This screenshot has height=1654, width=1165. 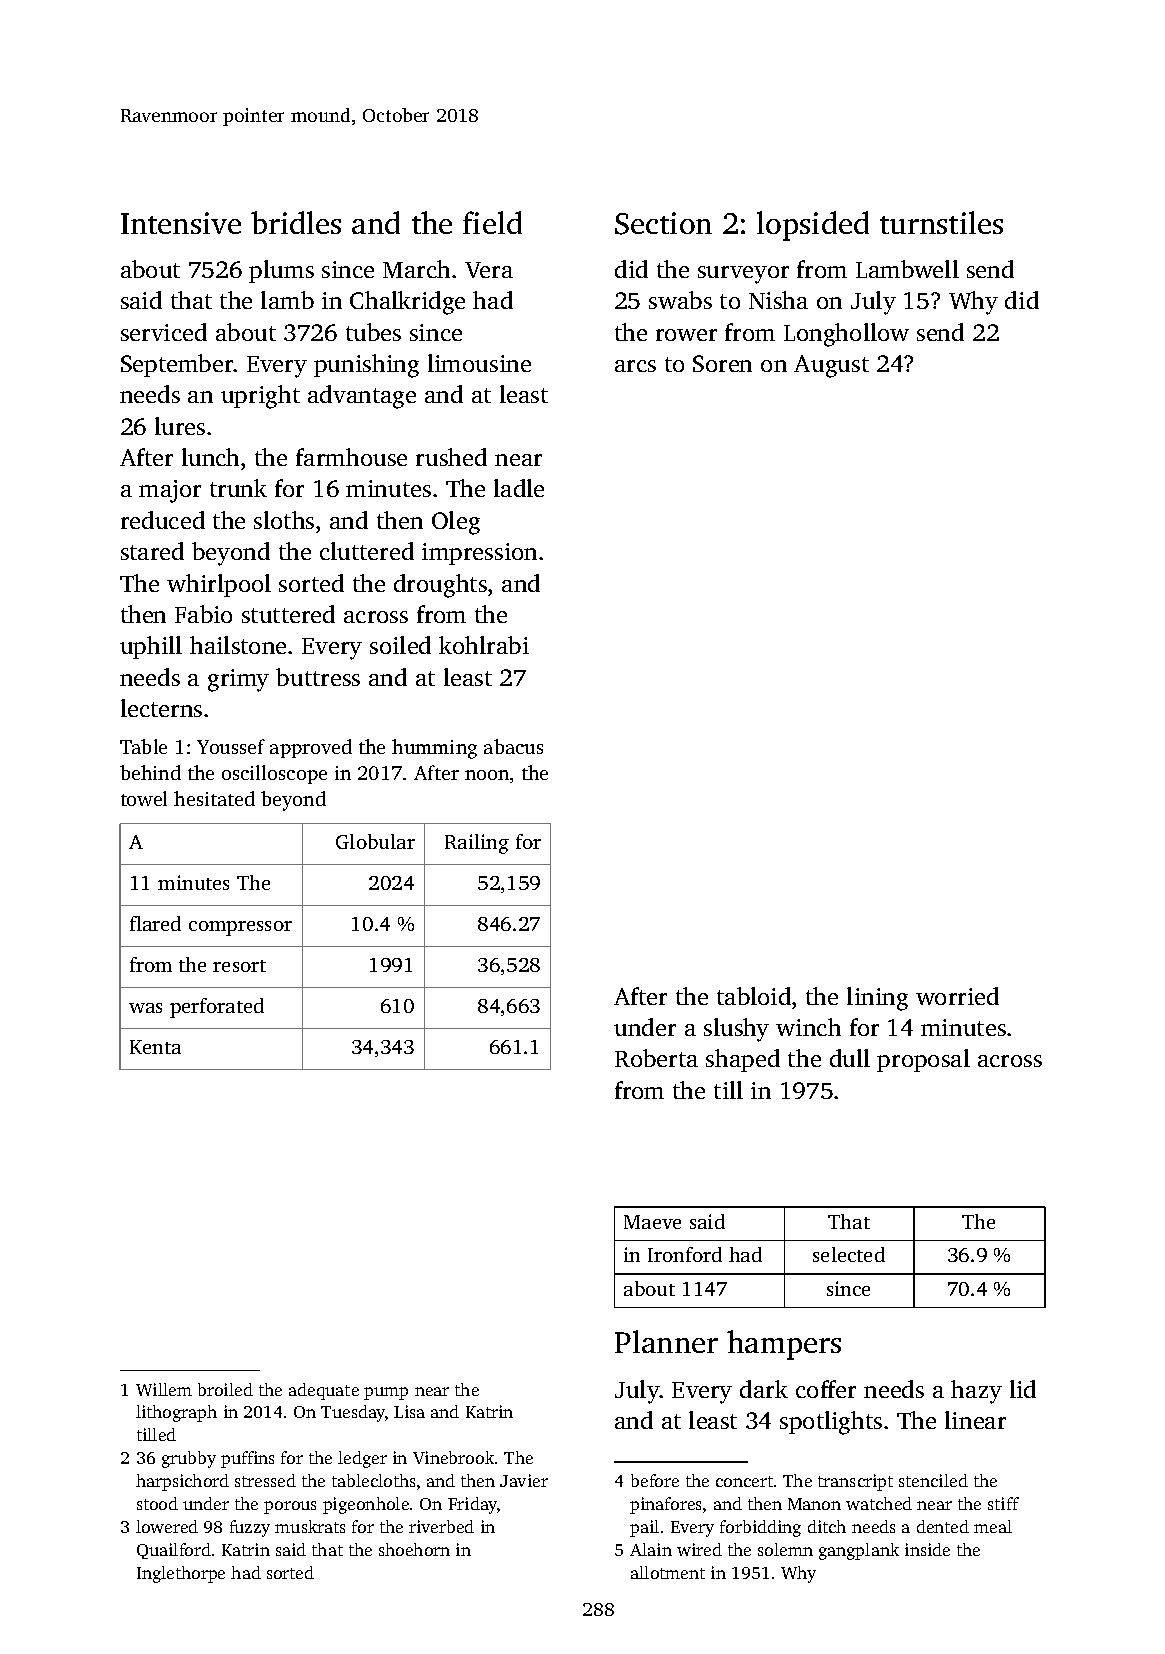 I want to click on allotment, so click(x=668, y=1572).
